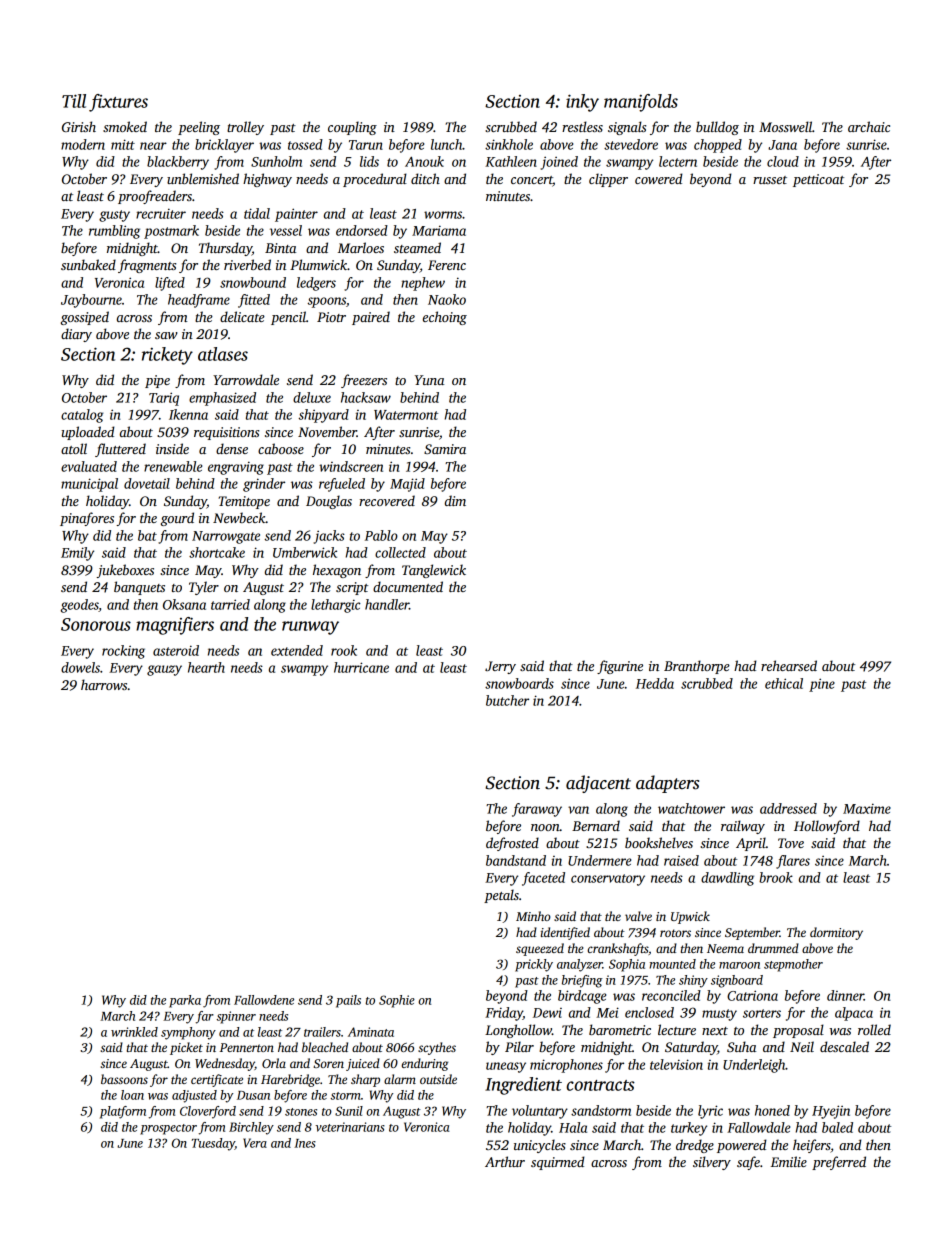 The height and width of the screenshot is (1233, 952). Describe the element at coordinates (671, 995) in the screenshot. I see `reconciled` at that location.
